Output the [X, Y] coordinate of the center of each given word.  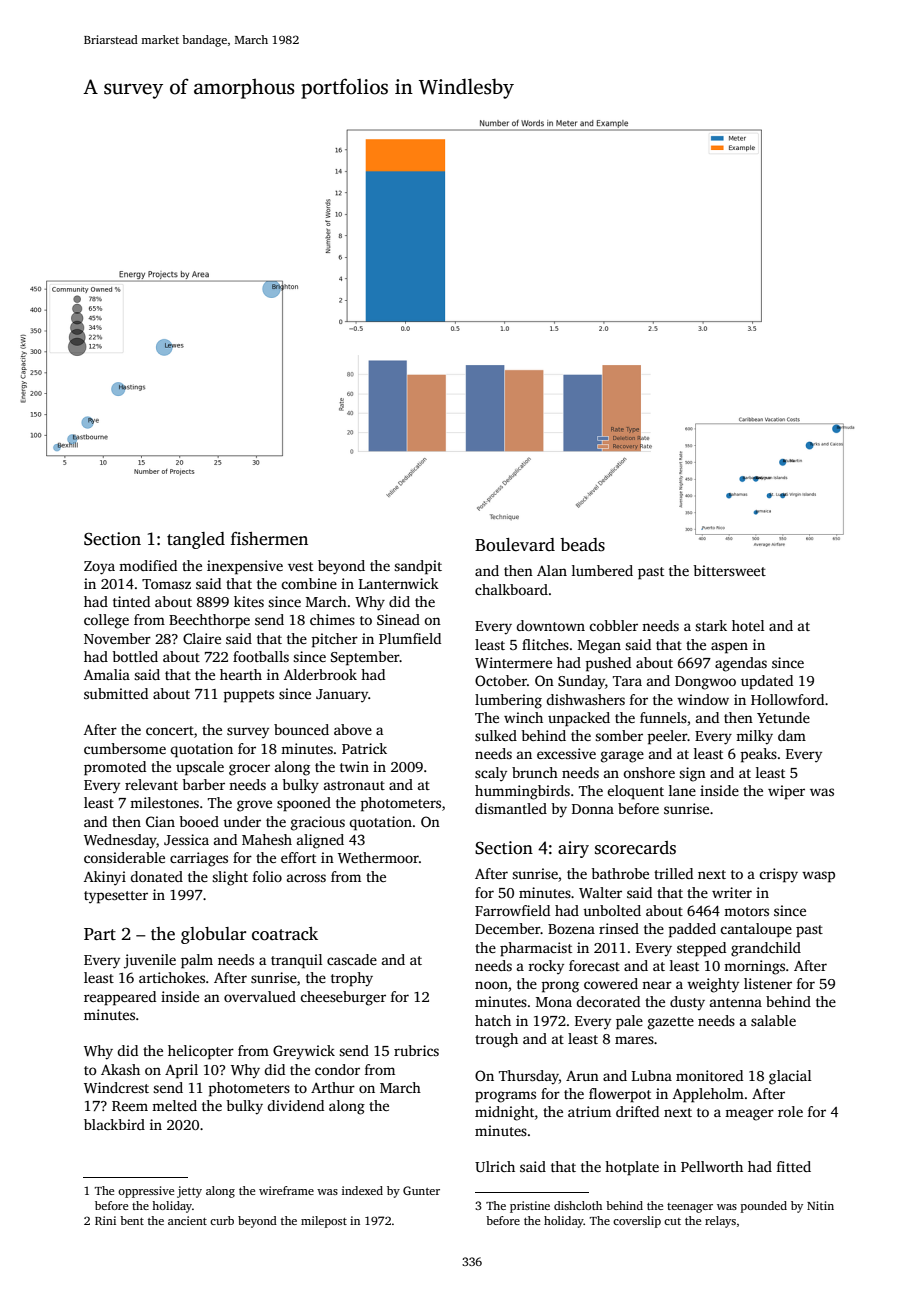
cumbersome [125, 748]
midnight [504, 1113]
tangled [196, 540]
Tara [627, 681]
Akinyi [105, 878]
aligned [320, 841]
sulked [496, 735]
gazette [671, 1023]
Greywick [304, 1052]
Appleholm [708, 1095]
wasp [818, 877]
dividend [295, 1105]
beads [582, 545]
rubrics [416, 1050]
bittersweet [729, 570]
